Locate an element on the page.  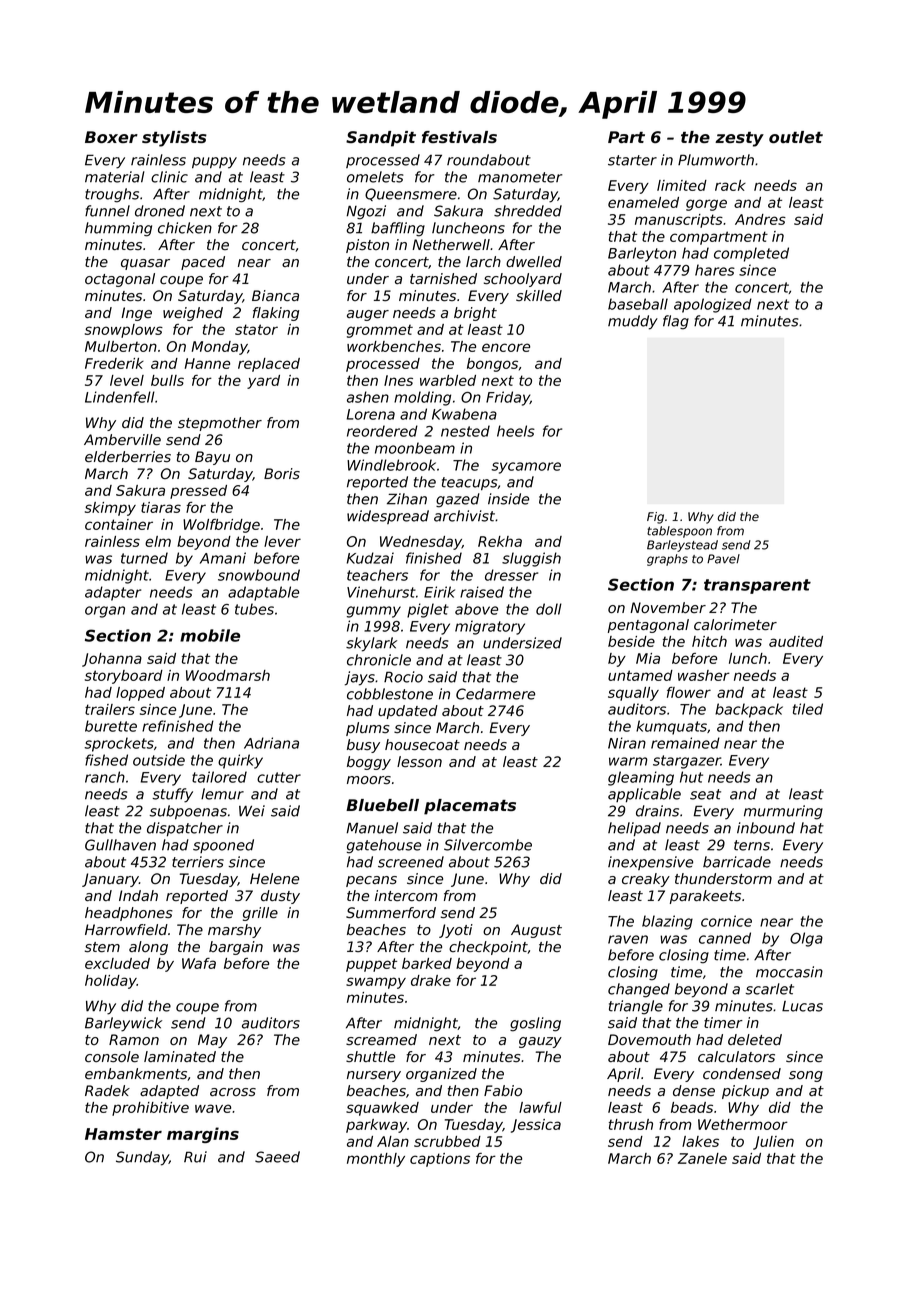
Sandpit is located at coordinates (381, 139).
